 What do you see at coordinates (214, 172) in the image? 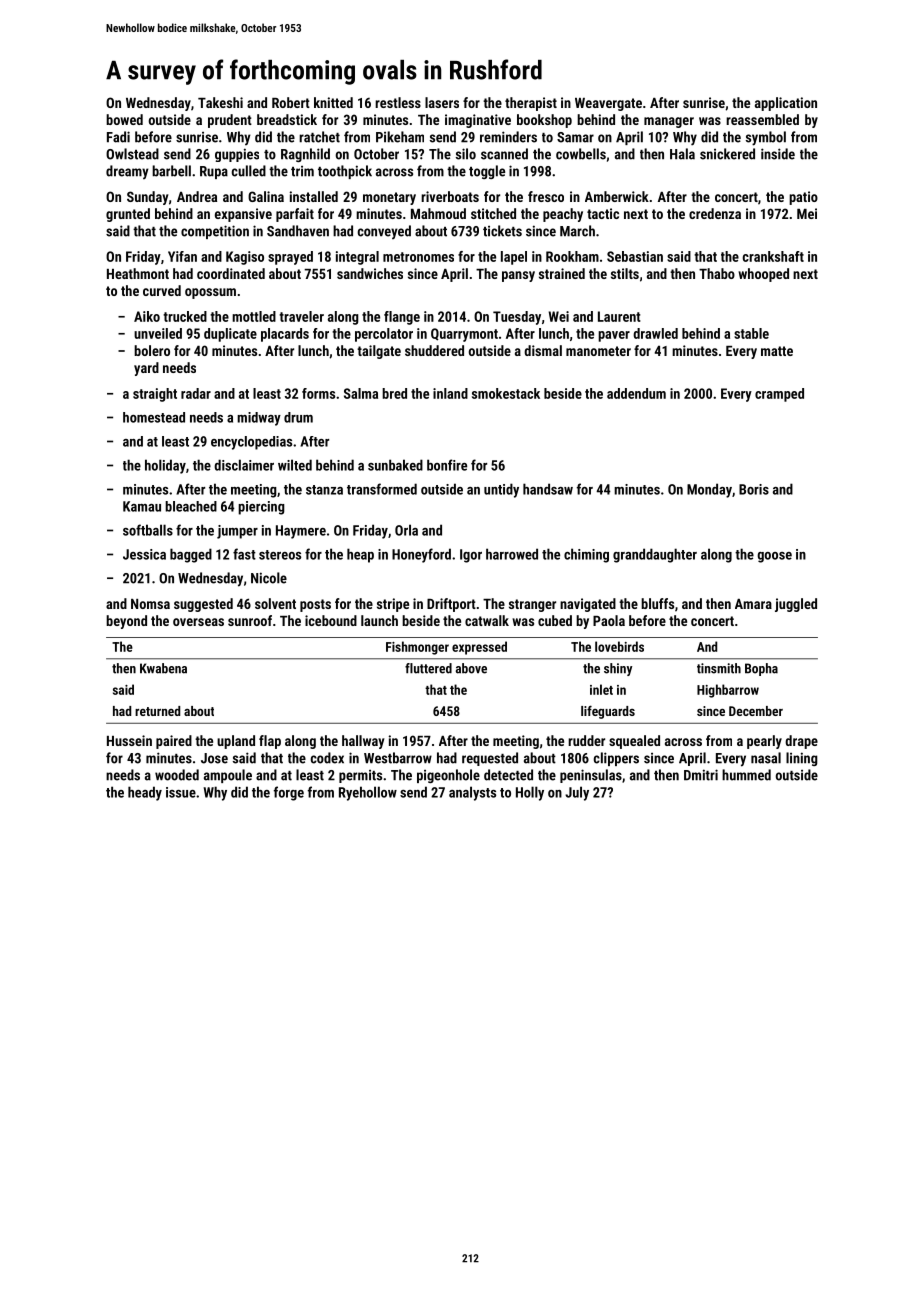
I see `Rupa` at bounding box center [214, 172].
